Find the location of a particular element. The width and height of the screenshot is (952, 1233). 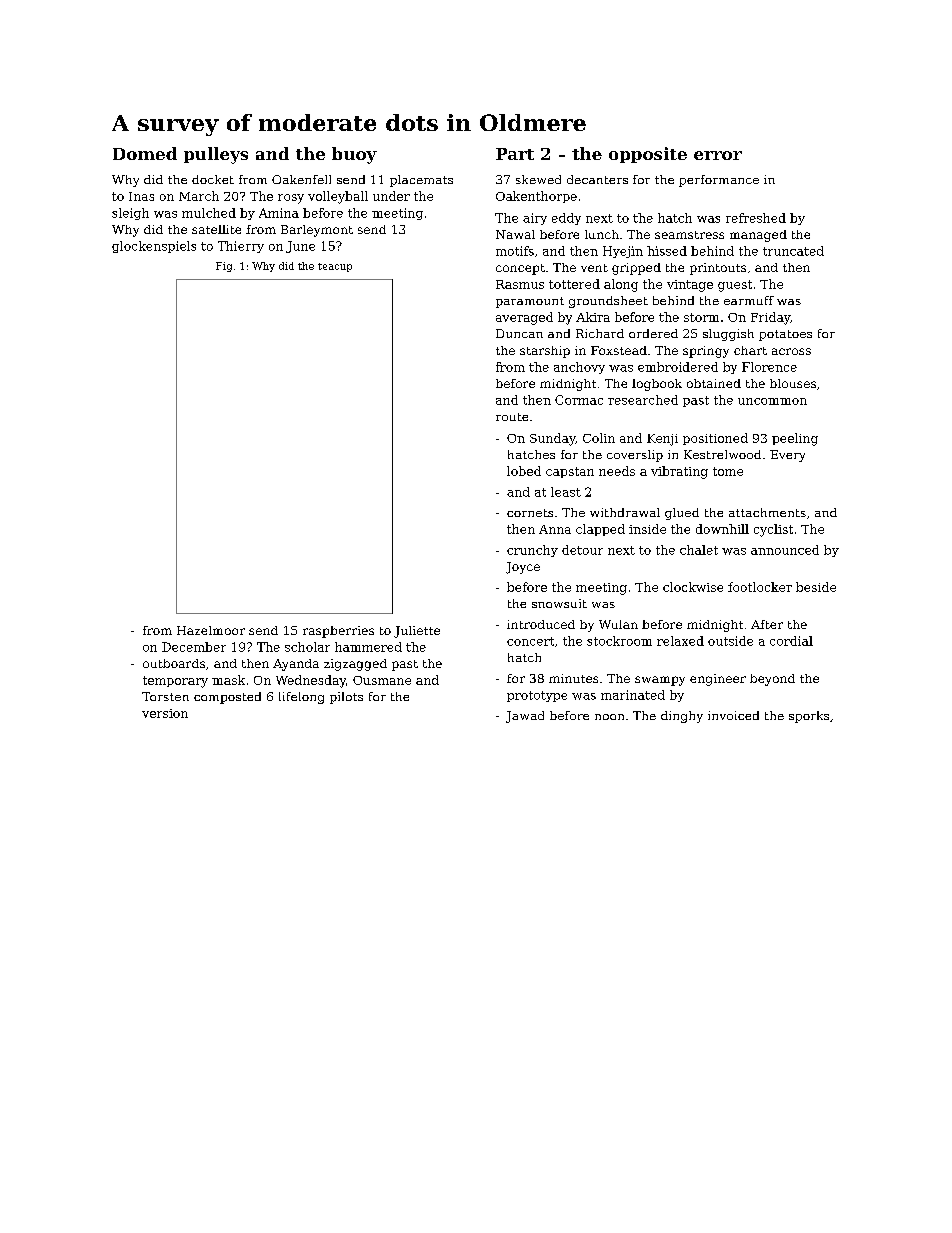

across is located at coordinates (791, 351).
